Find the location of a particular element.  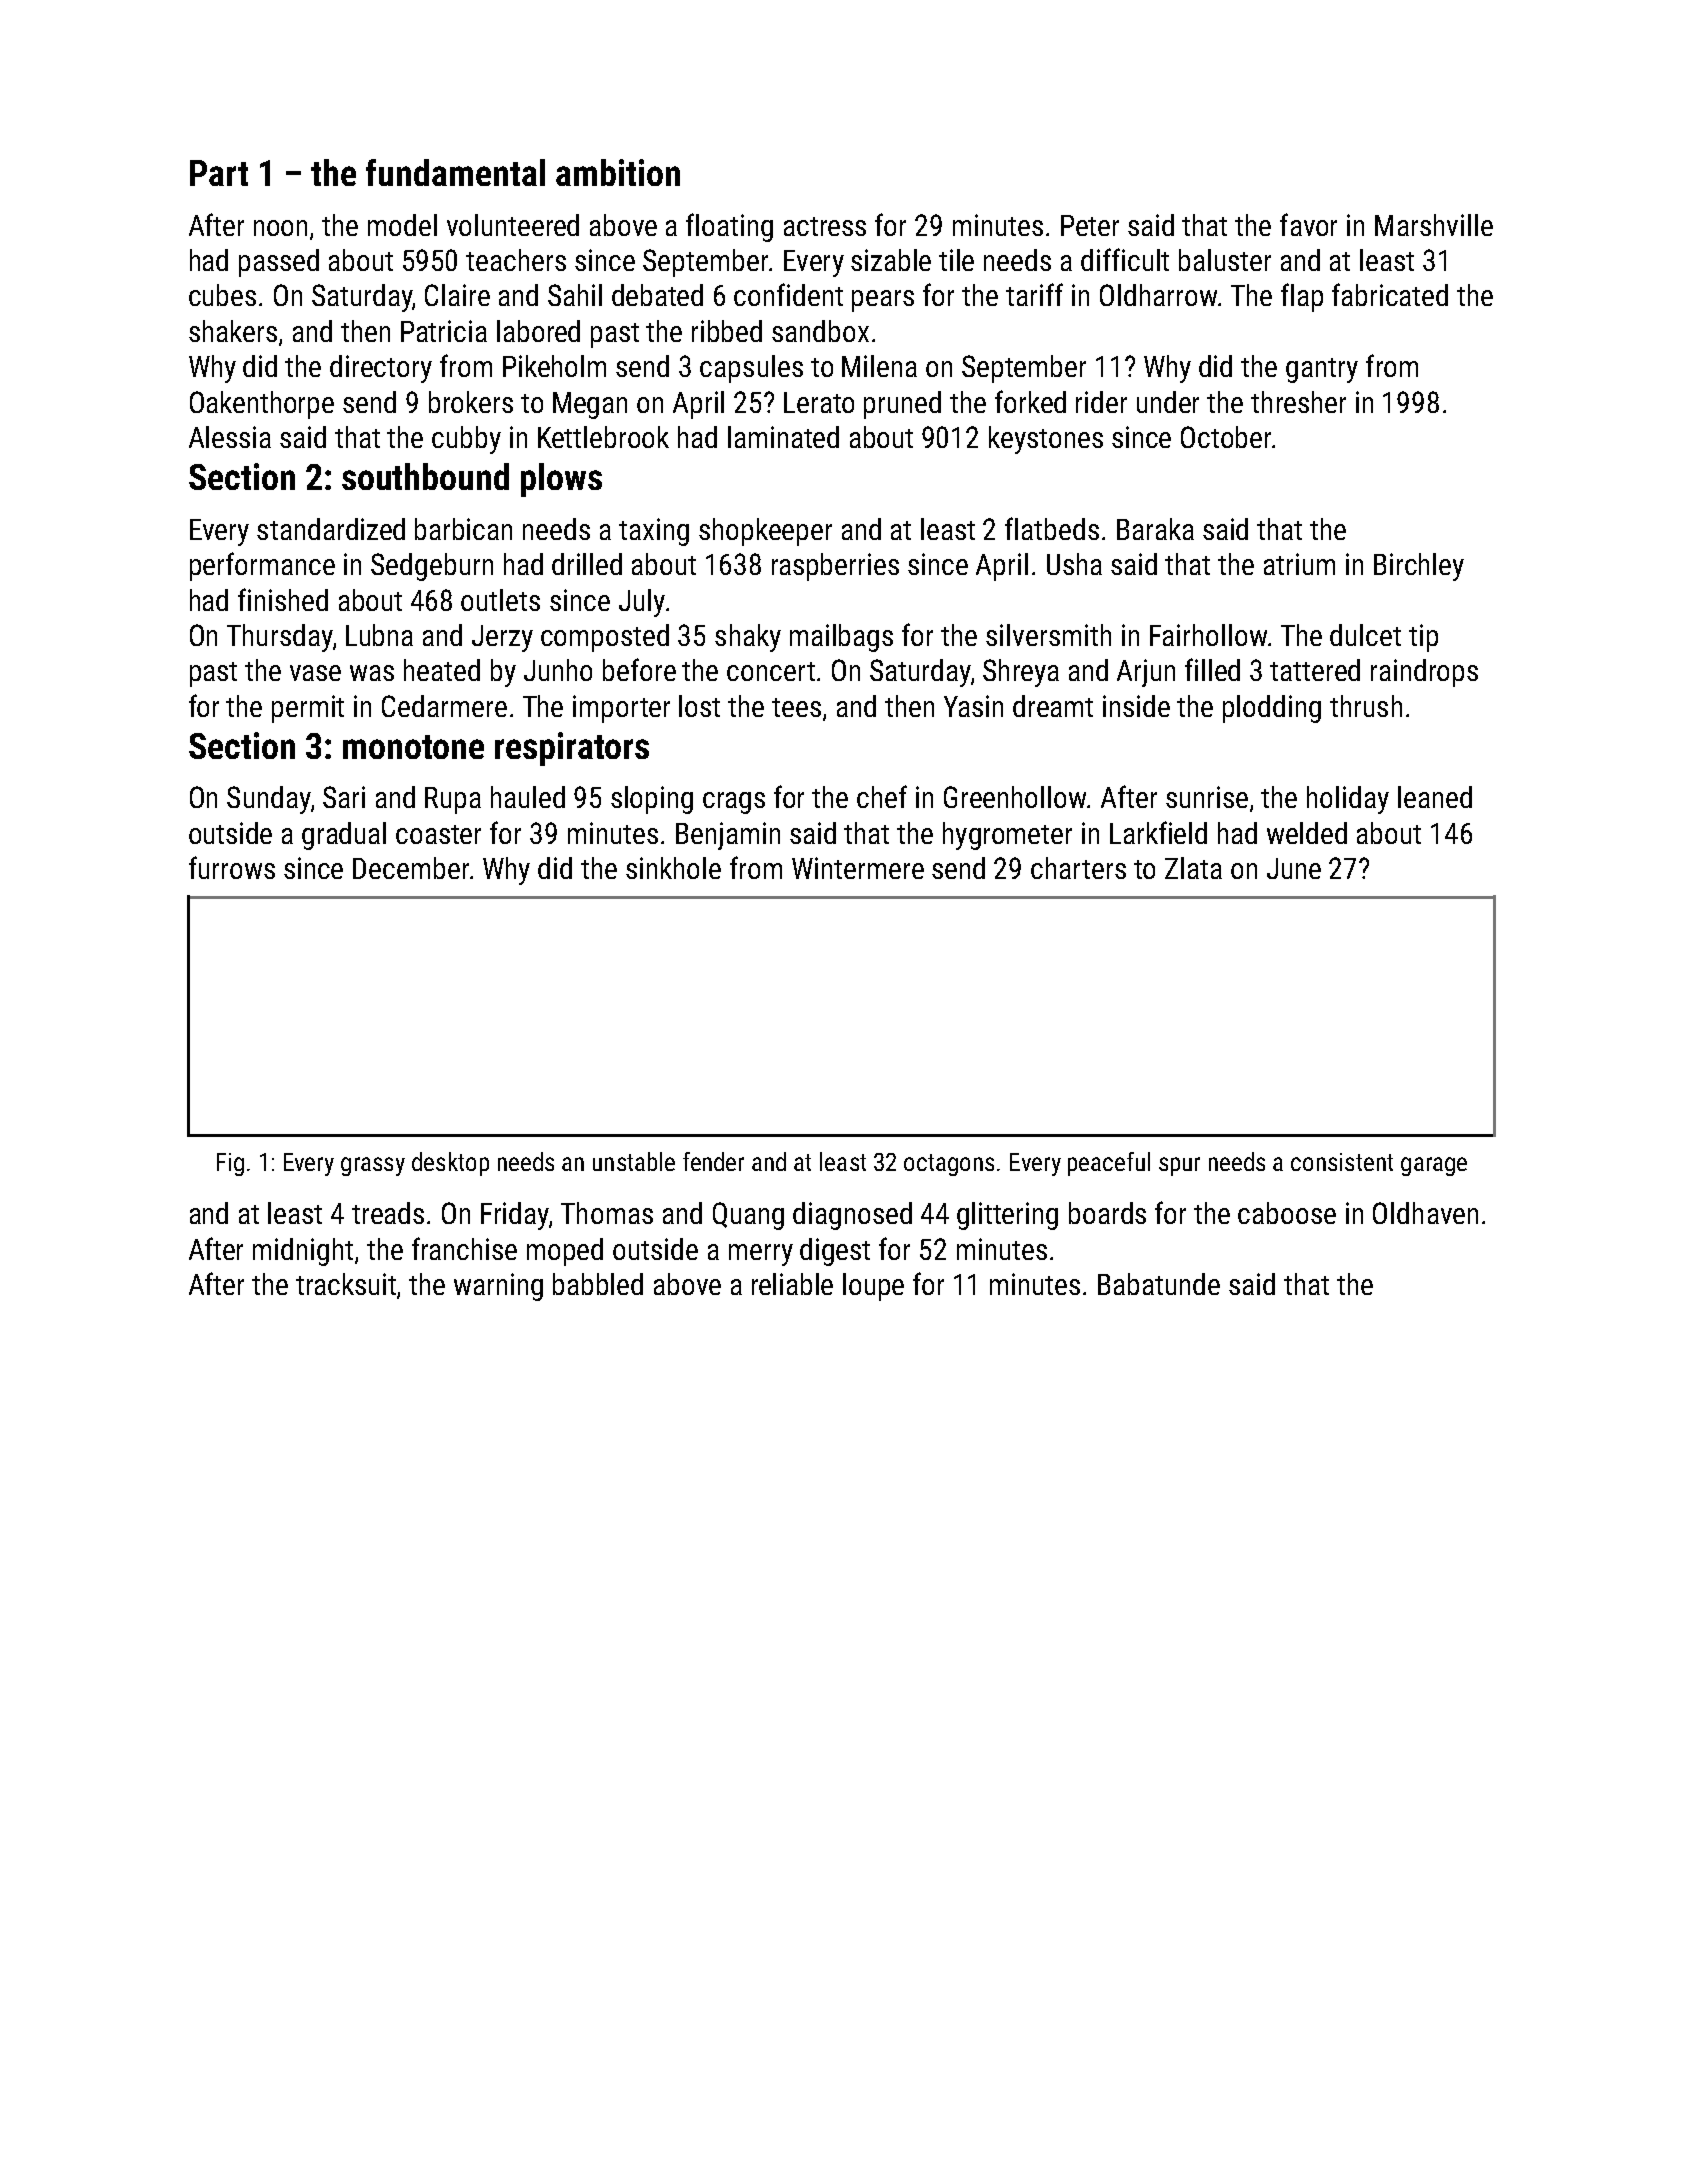

Baraka is located at coordinates (1155, 529).
